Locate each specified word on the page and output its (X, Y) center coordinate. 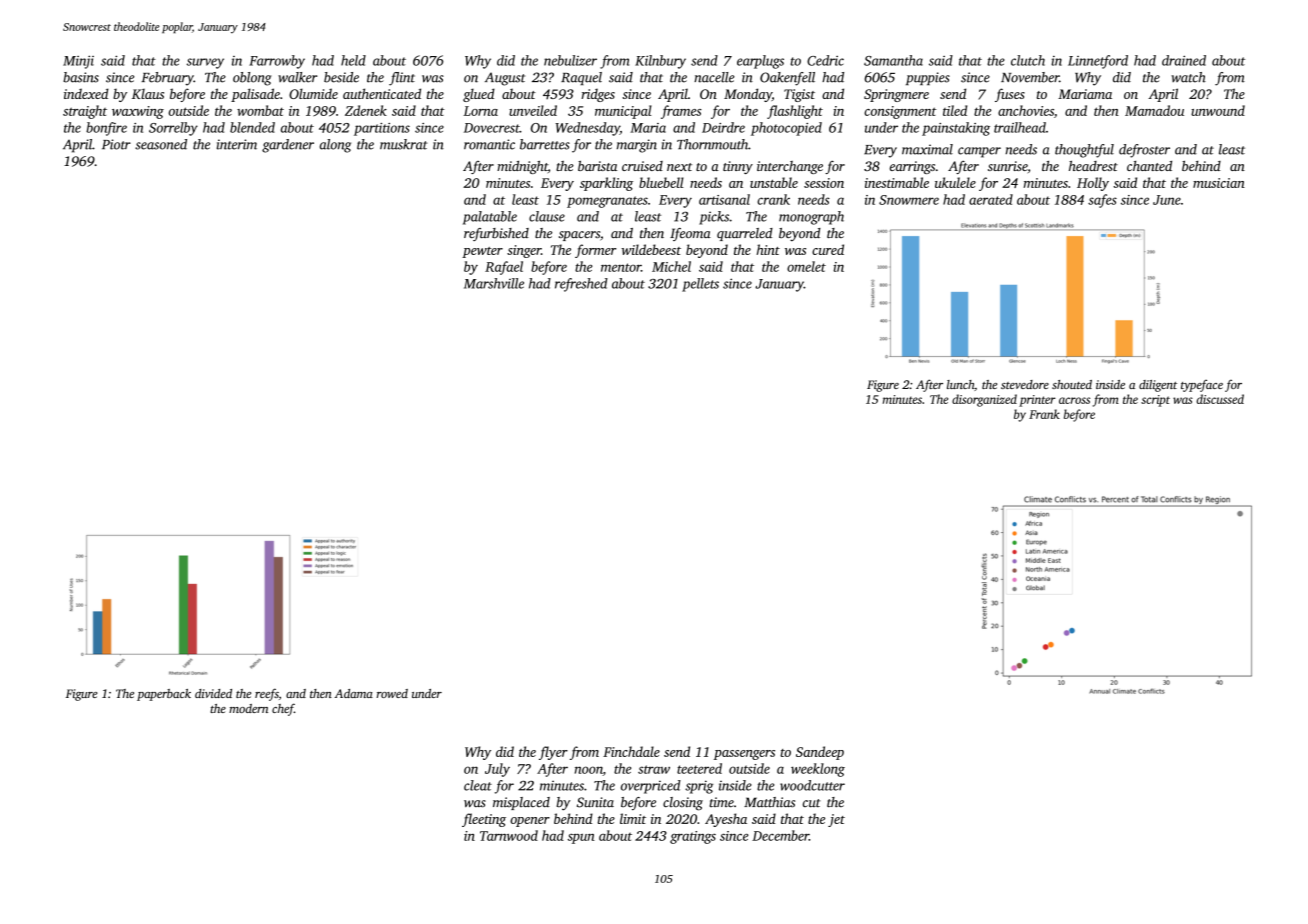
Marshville (494, 283)
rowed (392, 693)
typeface (1202, 385)
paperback (164, 695)
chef (283, 709)
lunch (960, 384)
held (353, 60)
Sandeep (820, 753)
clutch (1028, 60)
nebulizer (570, 60)
